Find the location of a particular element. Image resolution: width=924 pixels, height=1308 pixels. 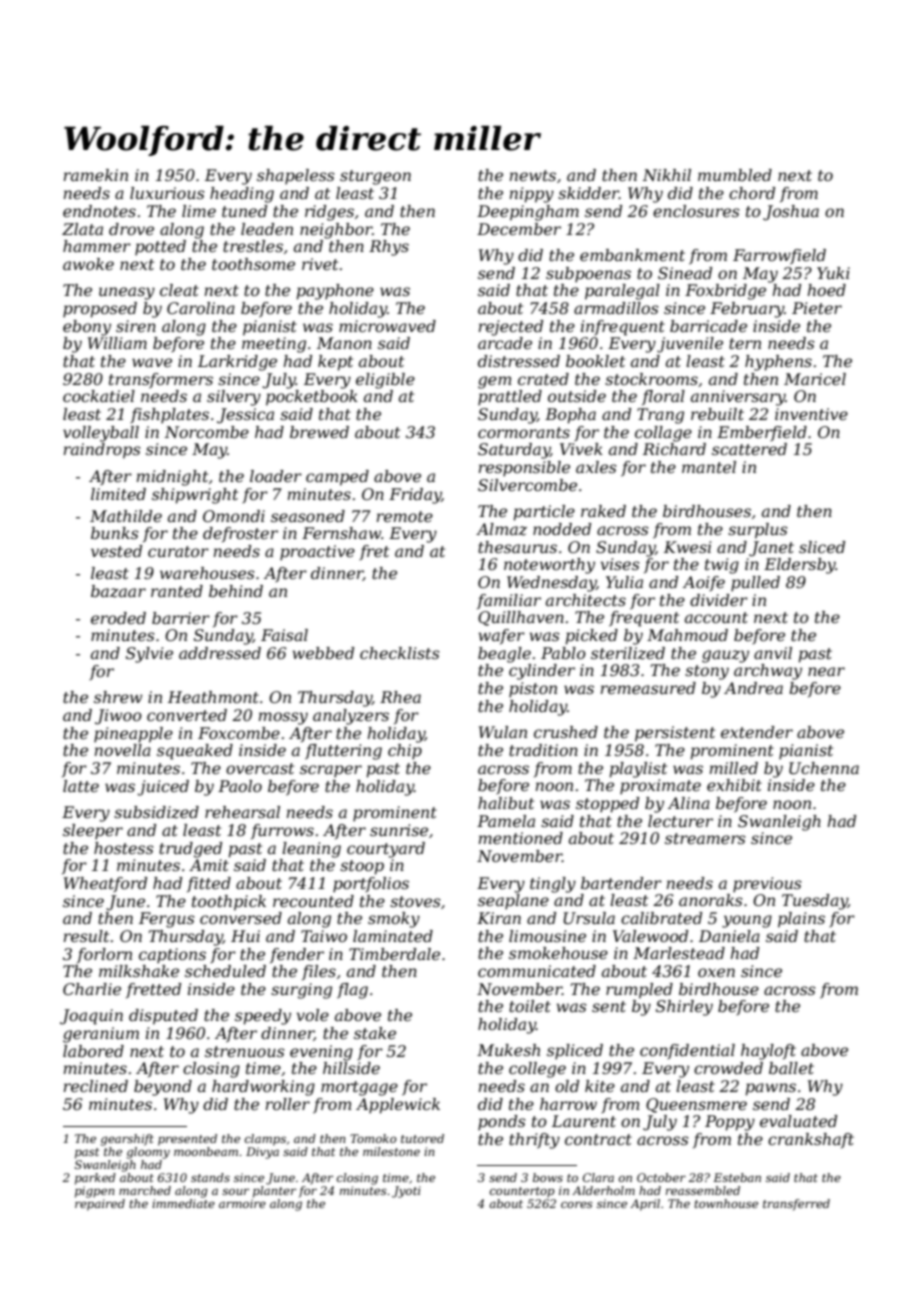

awoke is located at coordinates (88, 264).
